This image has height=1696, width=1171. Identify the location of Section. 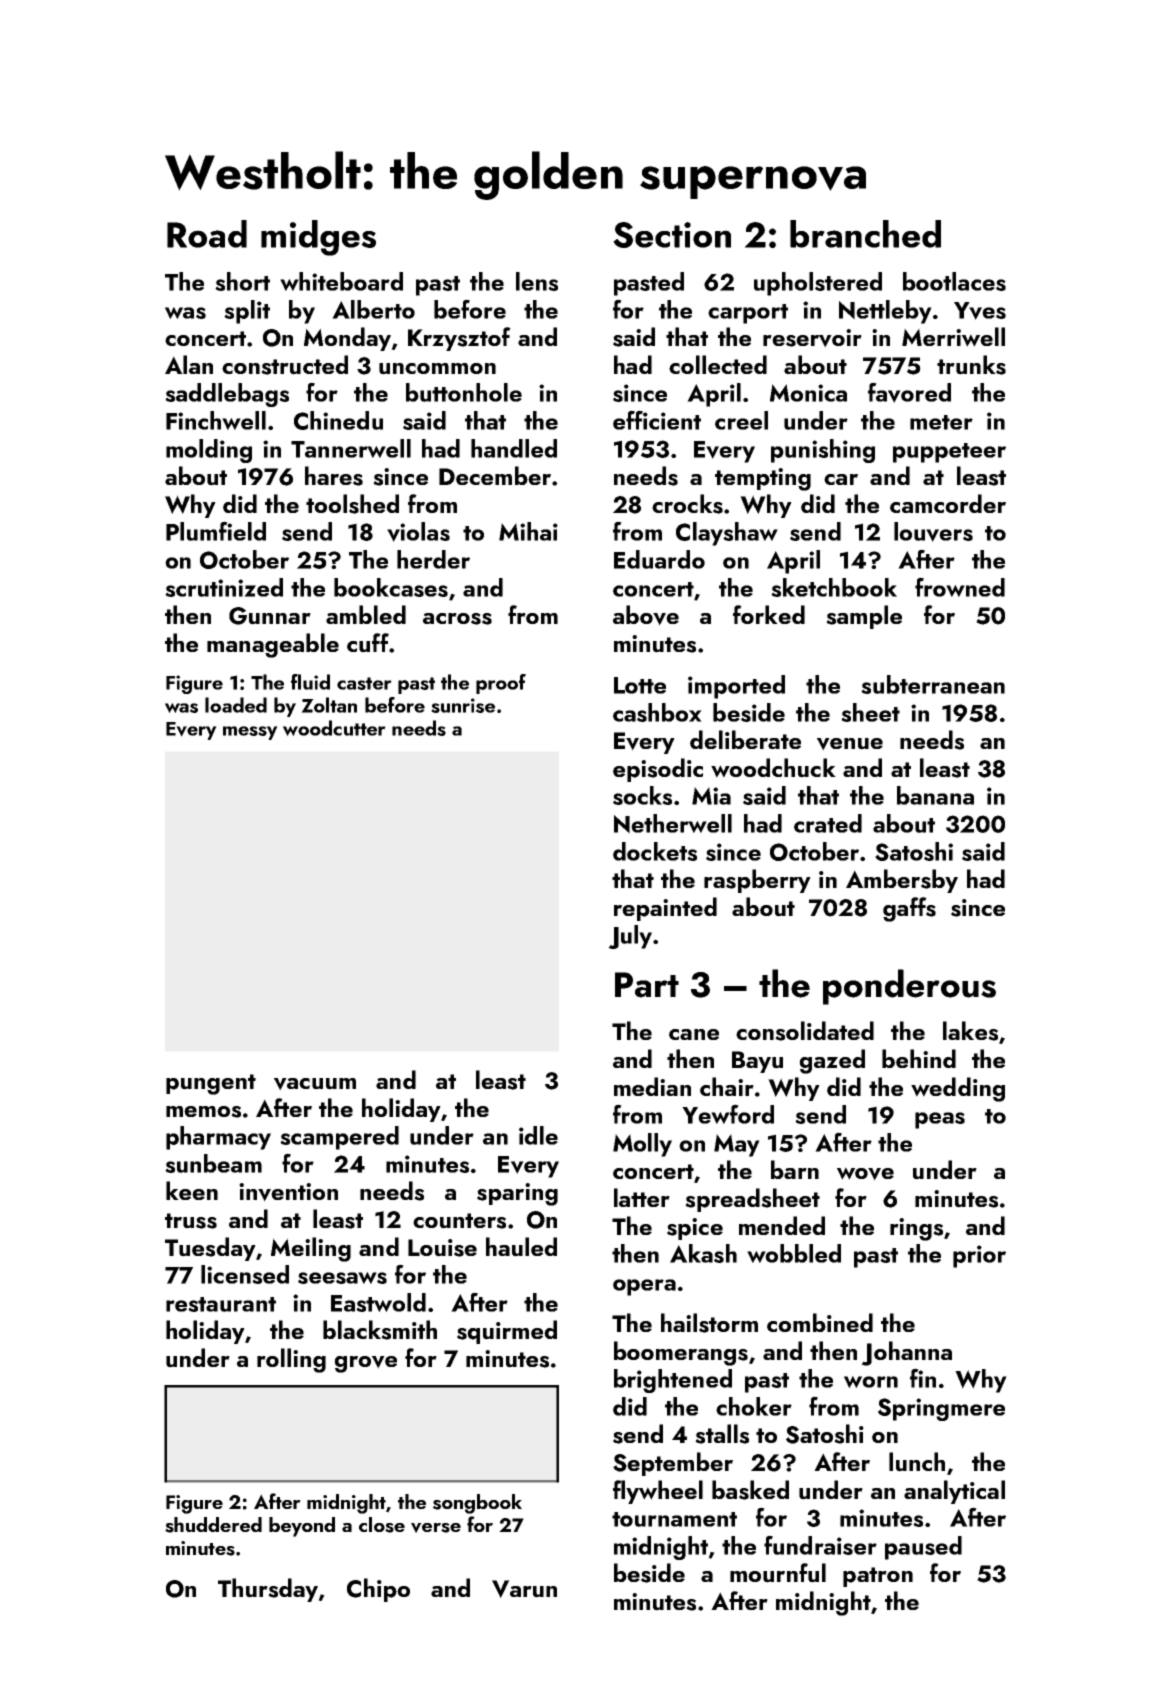
(672, 235).
